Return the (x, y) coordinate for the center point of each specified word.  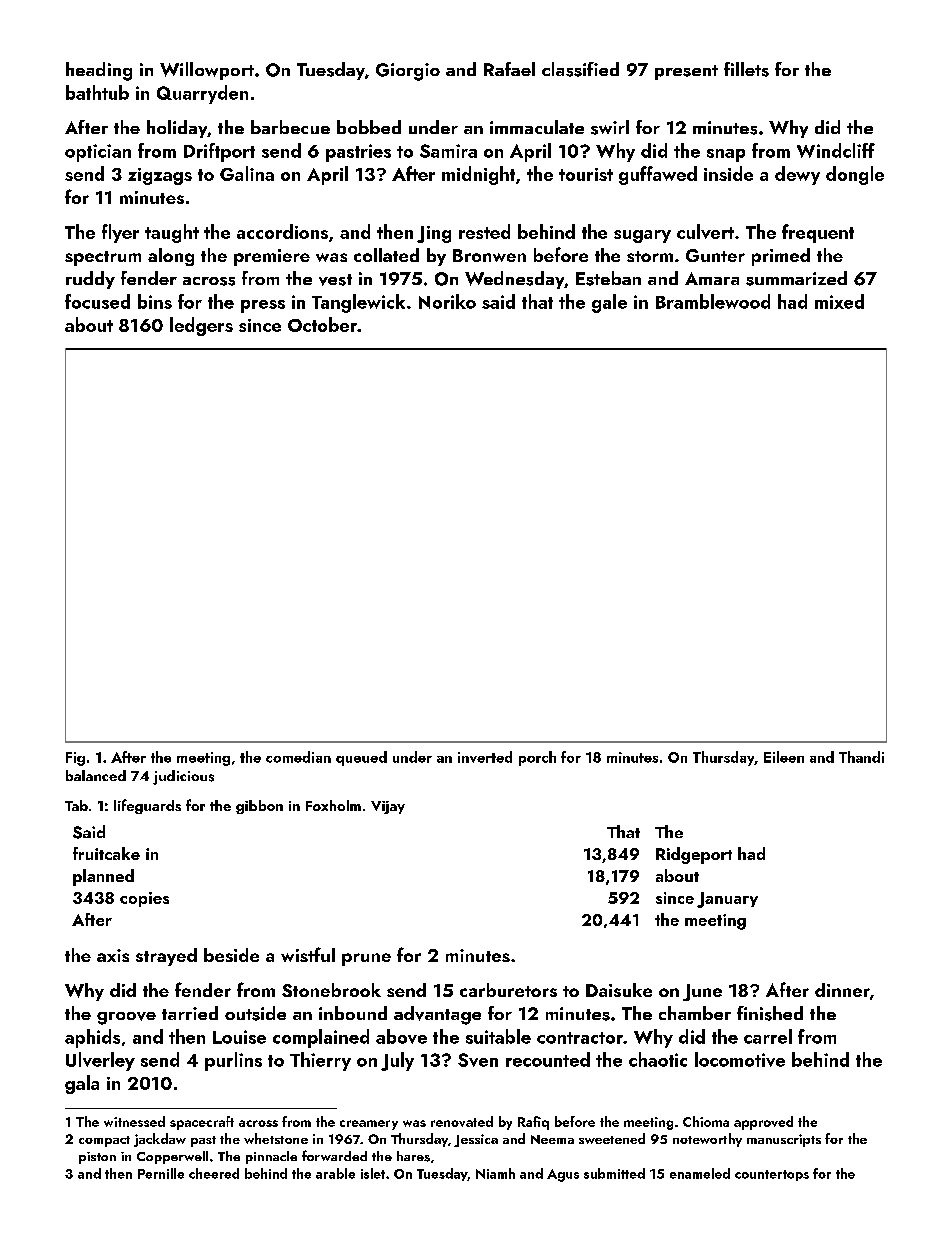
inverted (485, 757)
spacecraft (202, 1123)
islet (373, 1173)
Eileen (784, 757)
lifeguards (147, 806)
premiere (272, 257)
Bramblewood (713, 301)
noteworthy (707, 1140)
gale (609, 303)
